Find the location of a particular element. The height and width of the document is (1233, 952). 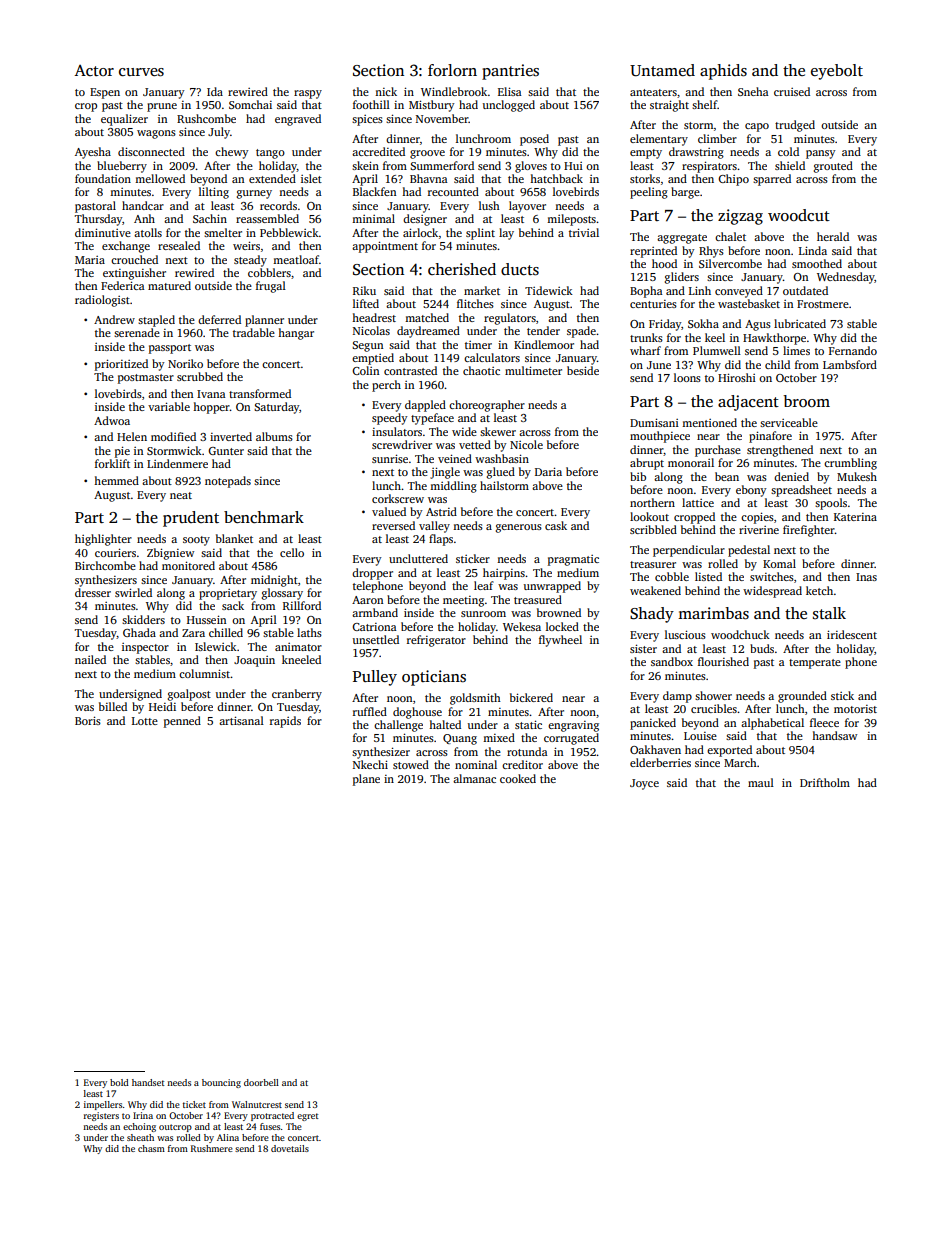

Quang is located at coordinates (460, 739).
